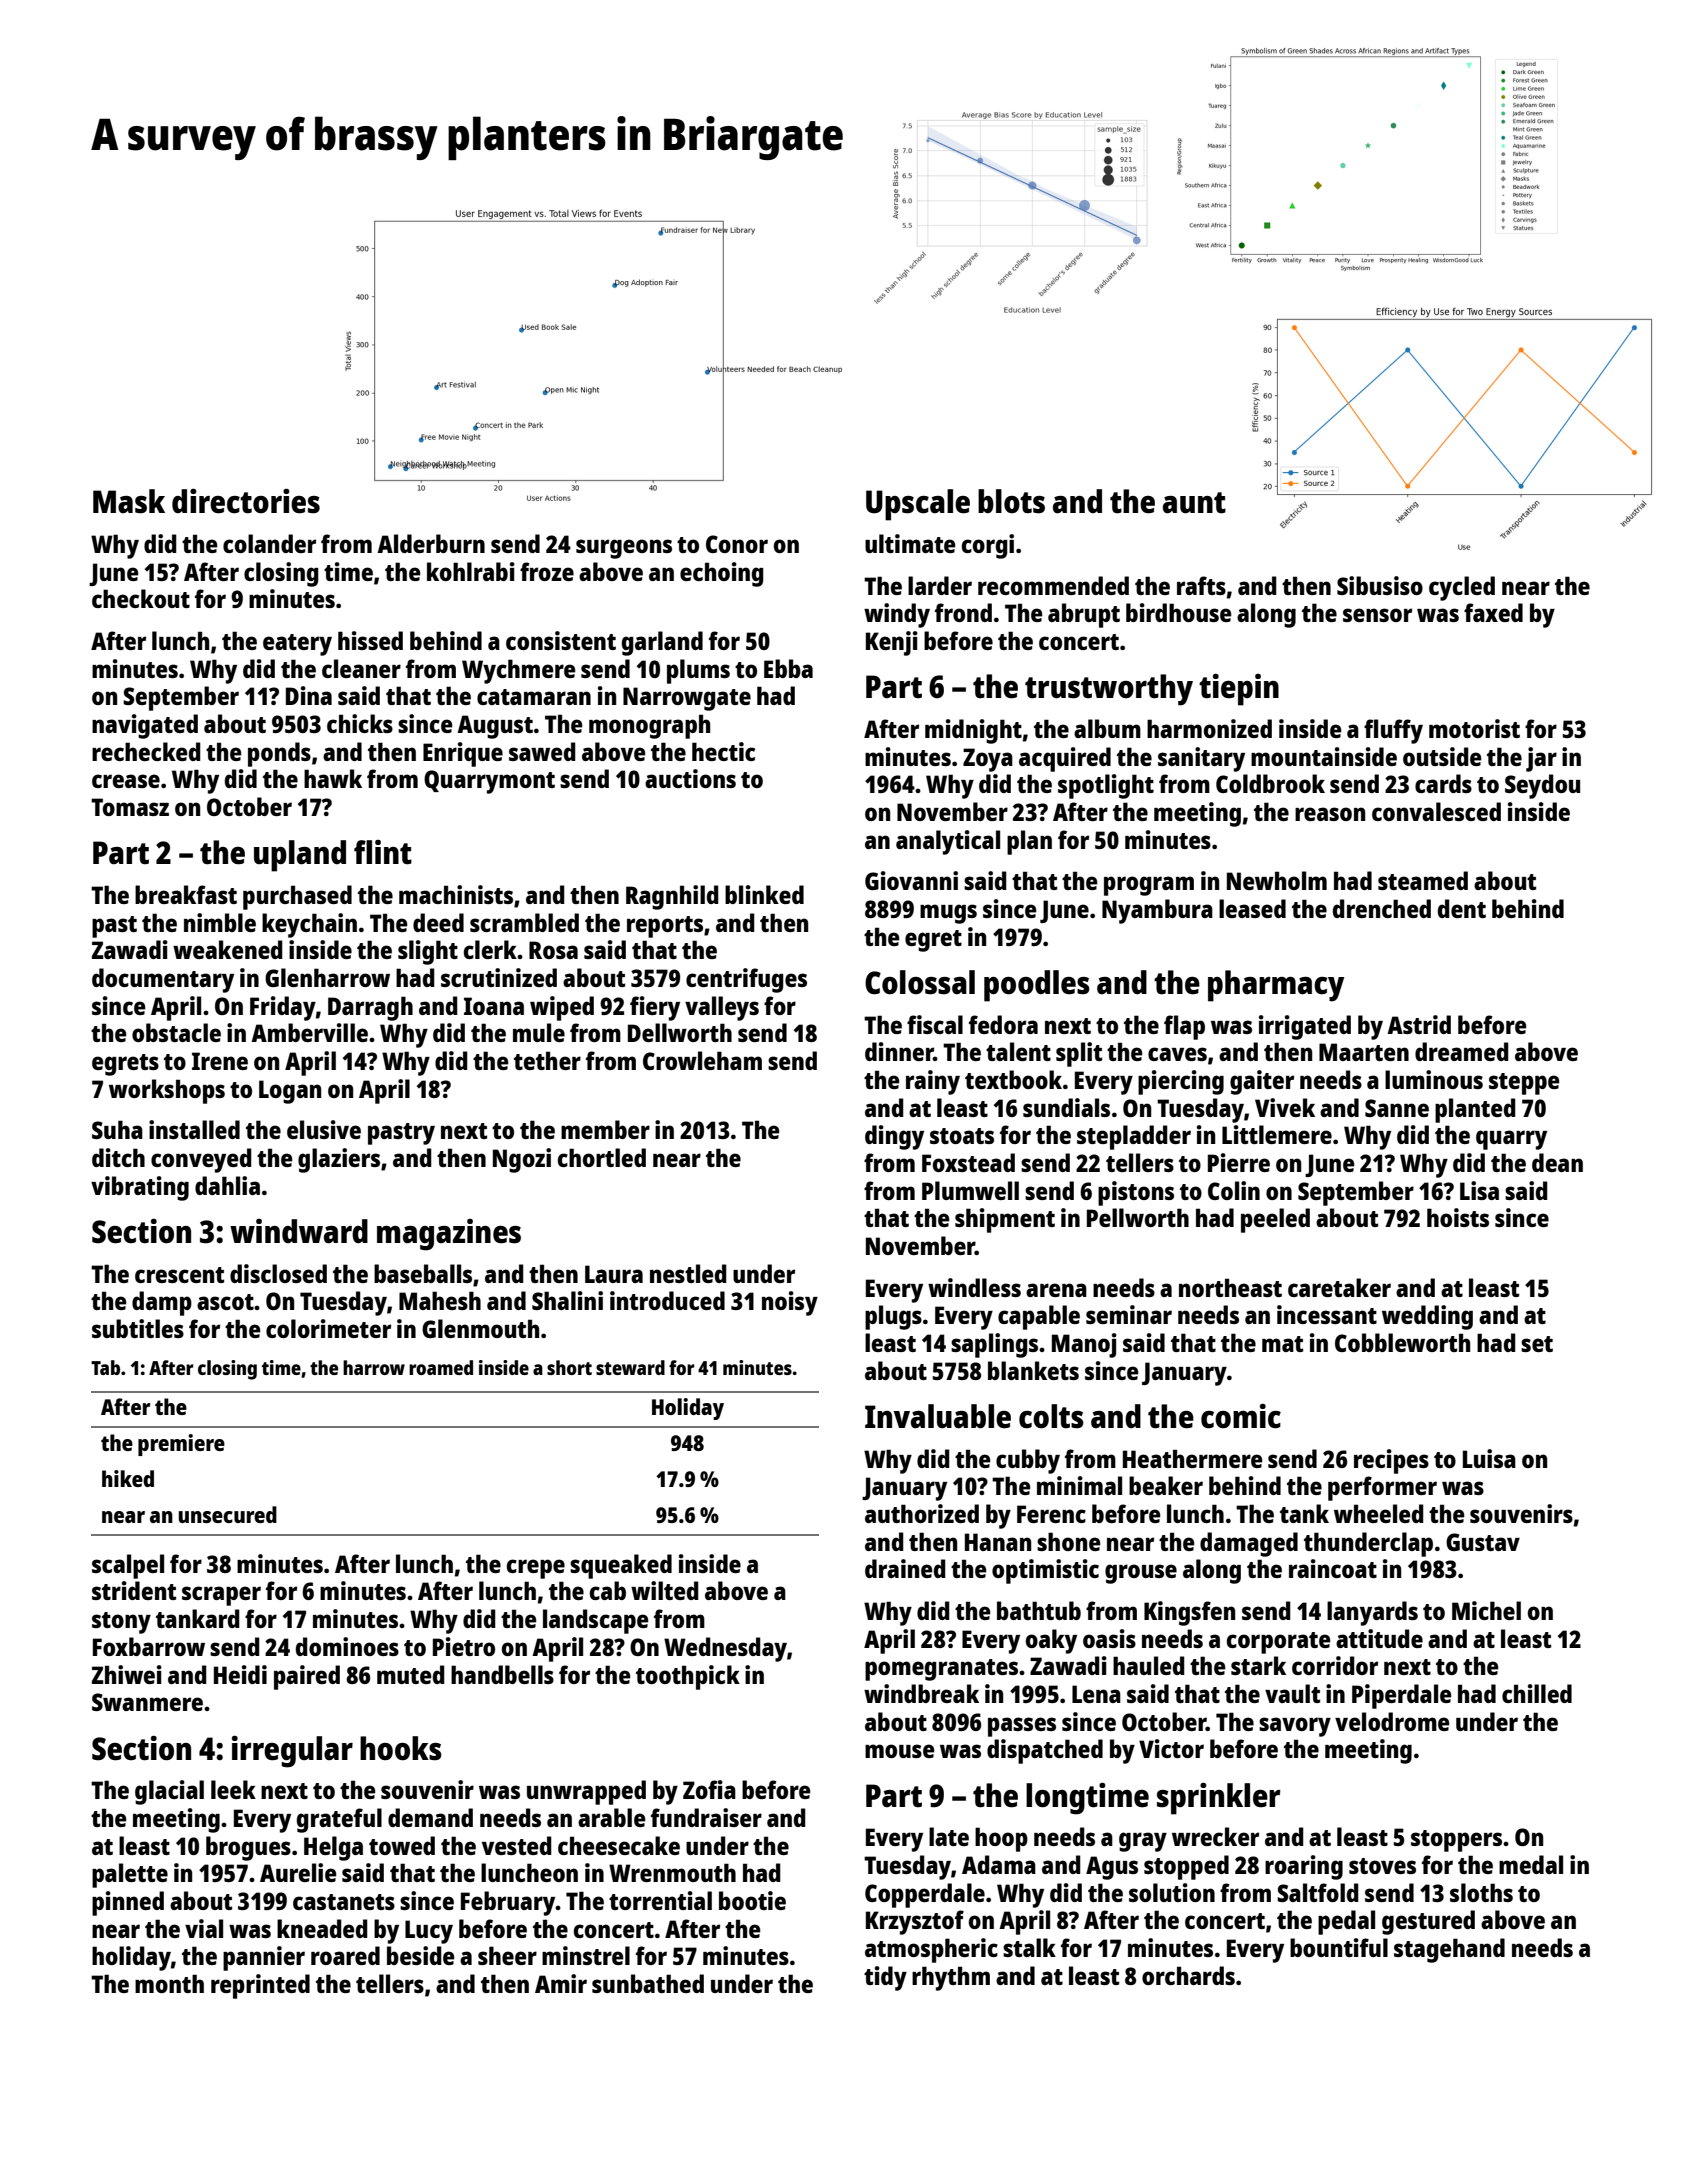  I want to click on chilled, so click(1537, 1693).
